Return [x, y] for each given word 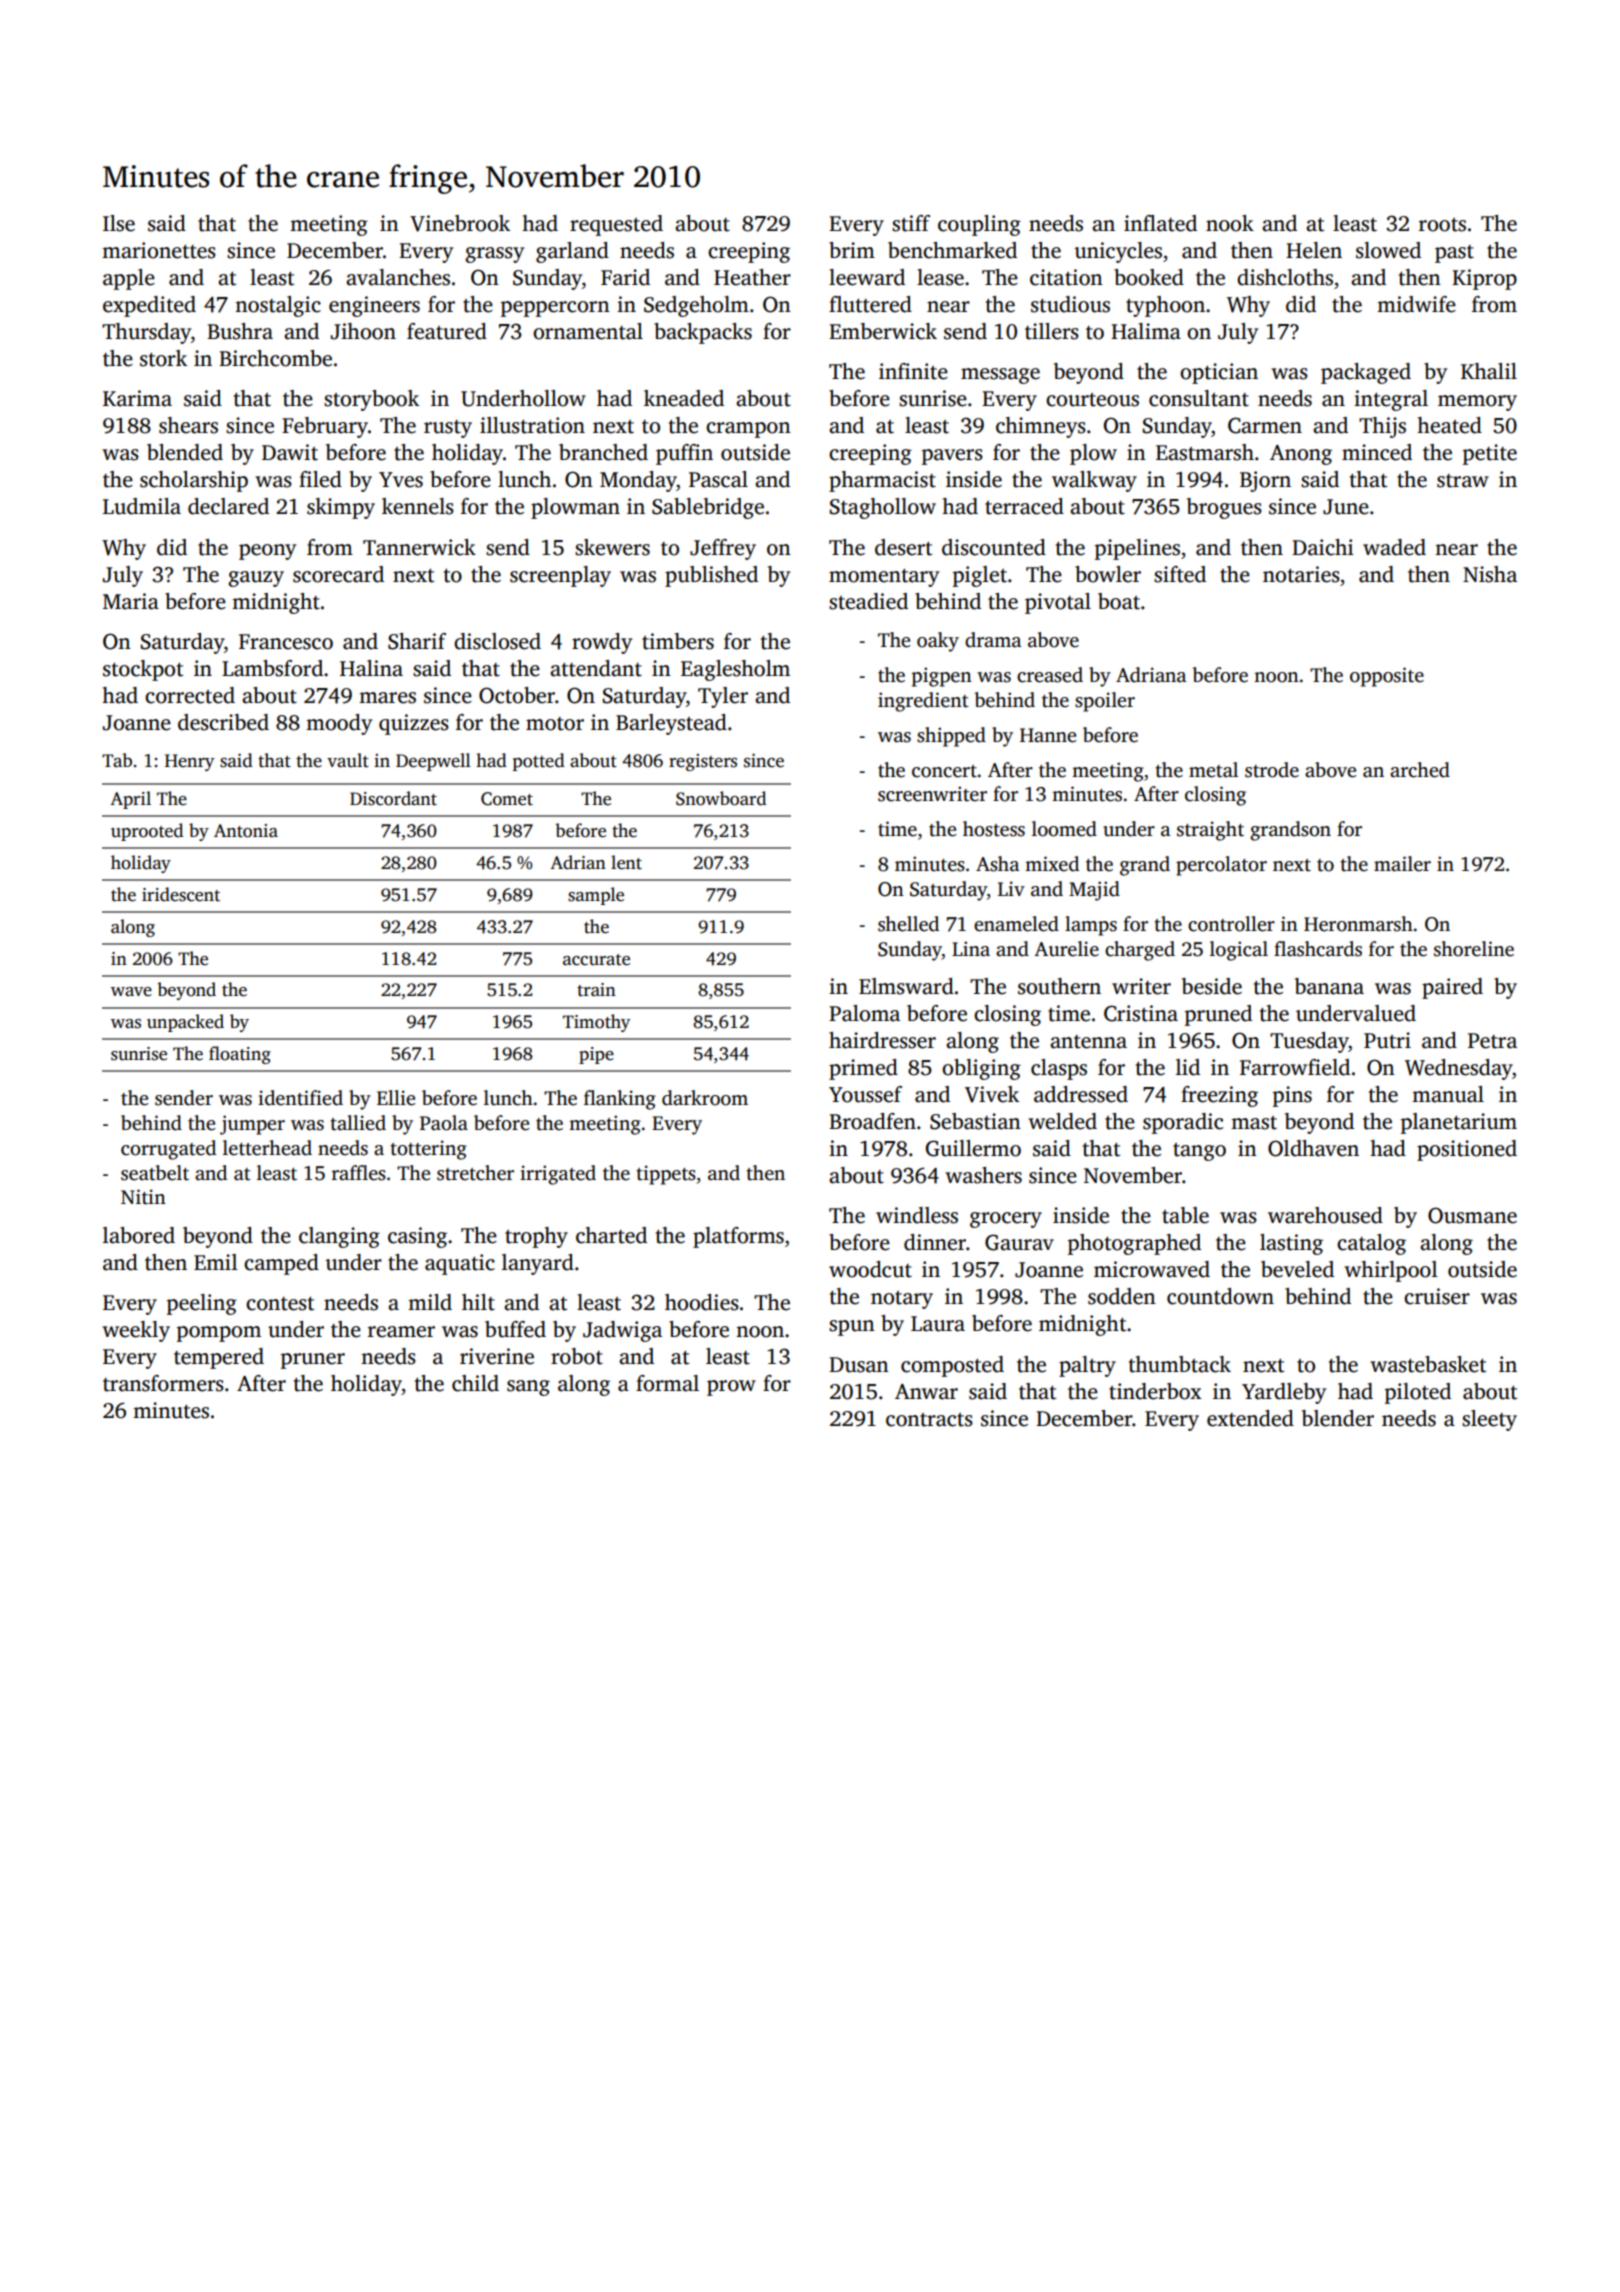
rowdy [602, 643]
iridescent [181, 894]
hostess [994, 829]
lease [940, 277]
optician [1219, 373]
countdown [1220, 1296]
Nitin [143, 1197]
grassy [494, 255]
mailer [1402, 864]
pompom [219, 1334]
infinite [913, 371]
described [223, 722]
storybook [371, 400]
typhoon [1165, 306]
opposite [1387, 677]
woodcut [870, 1269]
